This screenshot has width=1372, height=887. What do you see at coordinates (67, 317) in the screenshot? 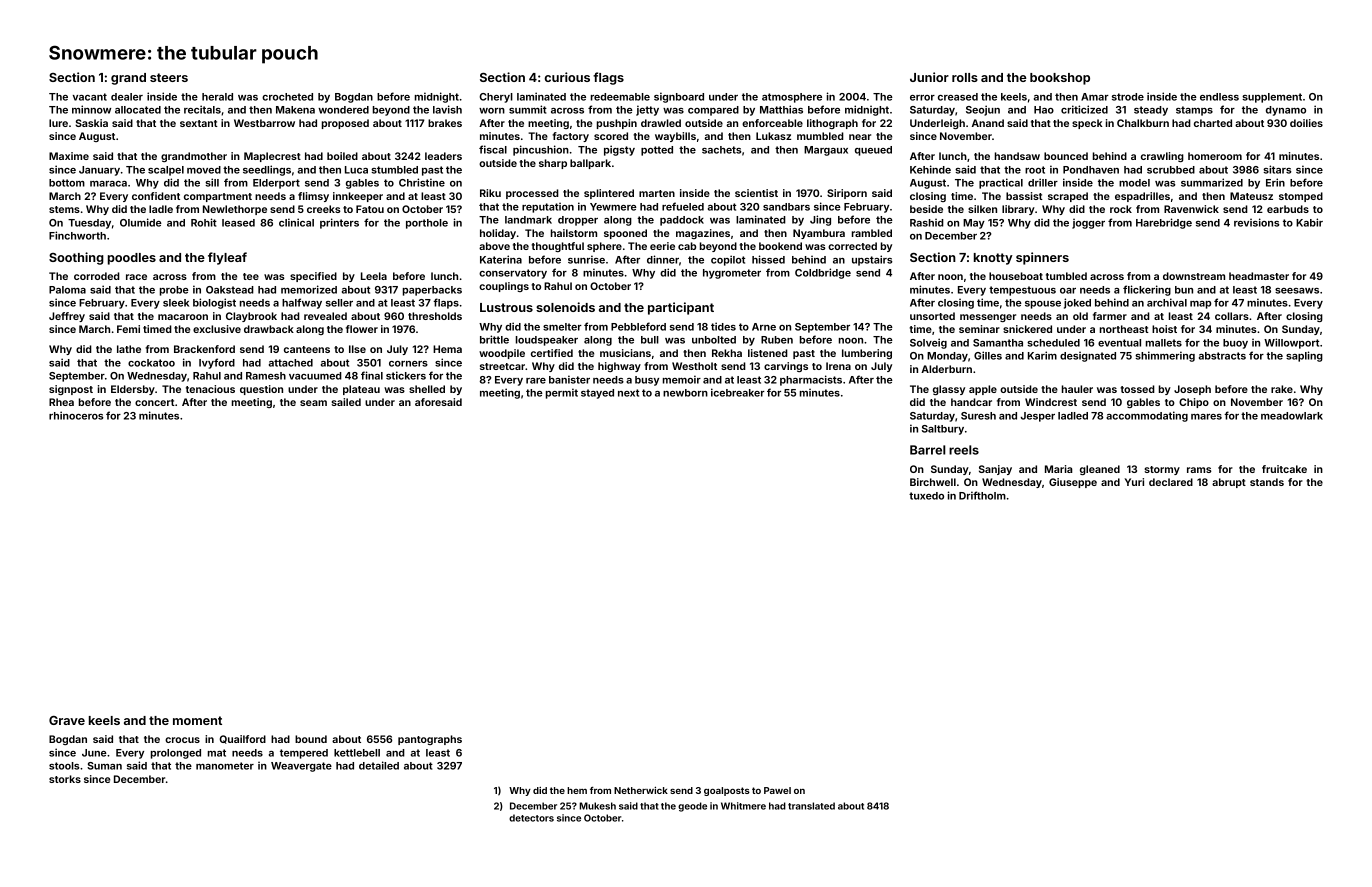
I see `Jeffrey` at bounding box center [67, 317].
